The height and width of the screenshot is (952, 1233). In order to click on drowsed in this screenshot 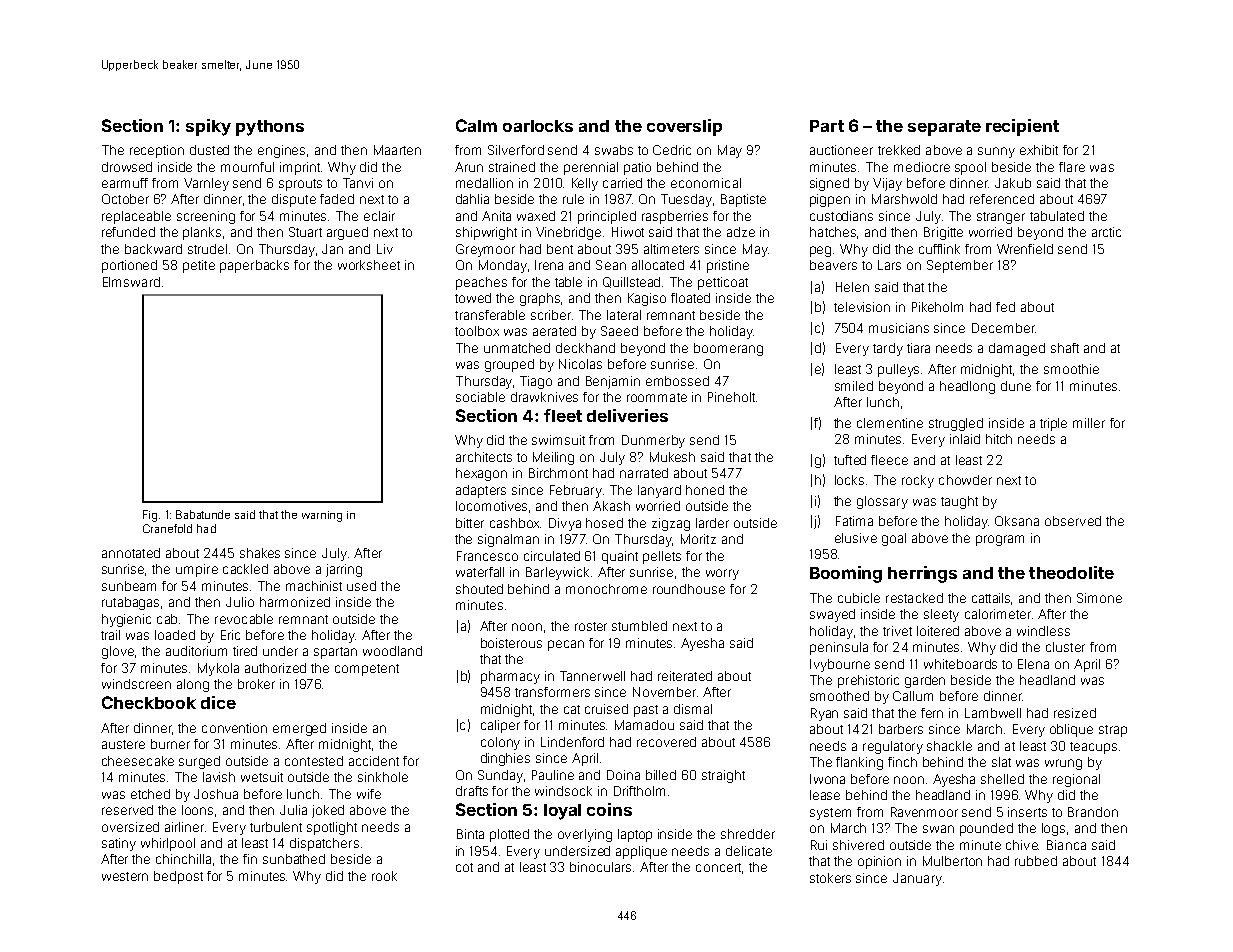, I will do `click(127, 167)`.
